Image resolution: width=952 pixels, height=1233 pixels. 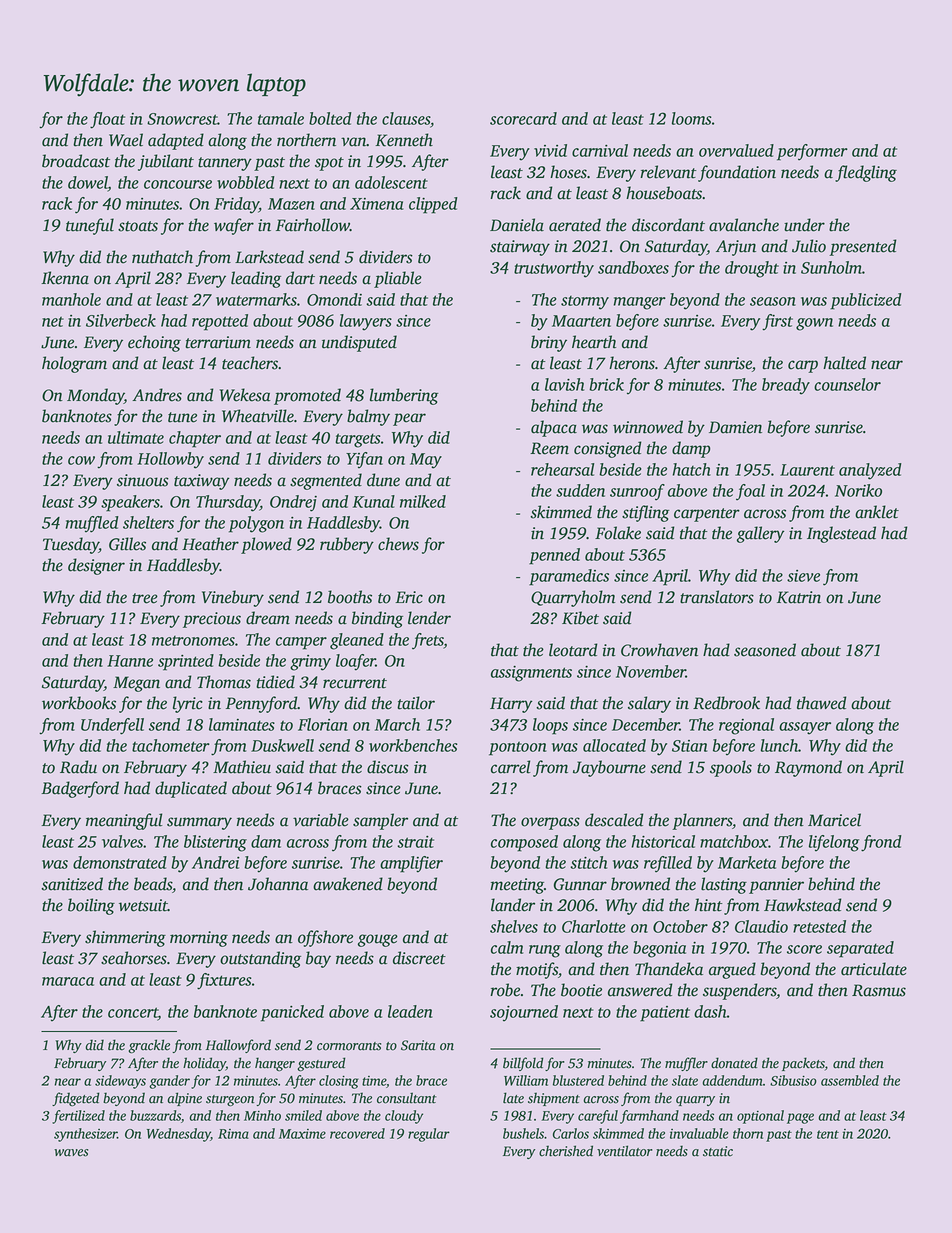 I want to click on sudden, so click(x=580, y=490).
